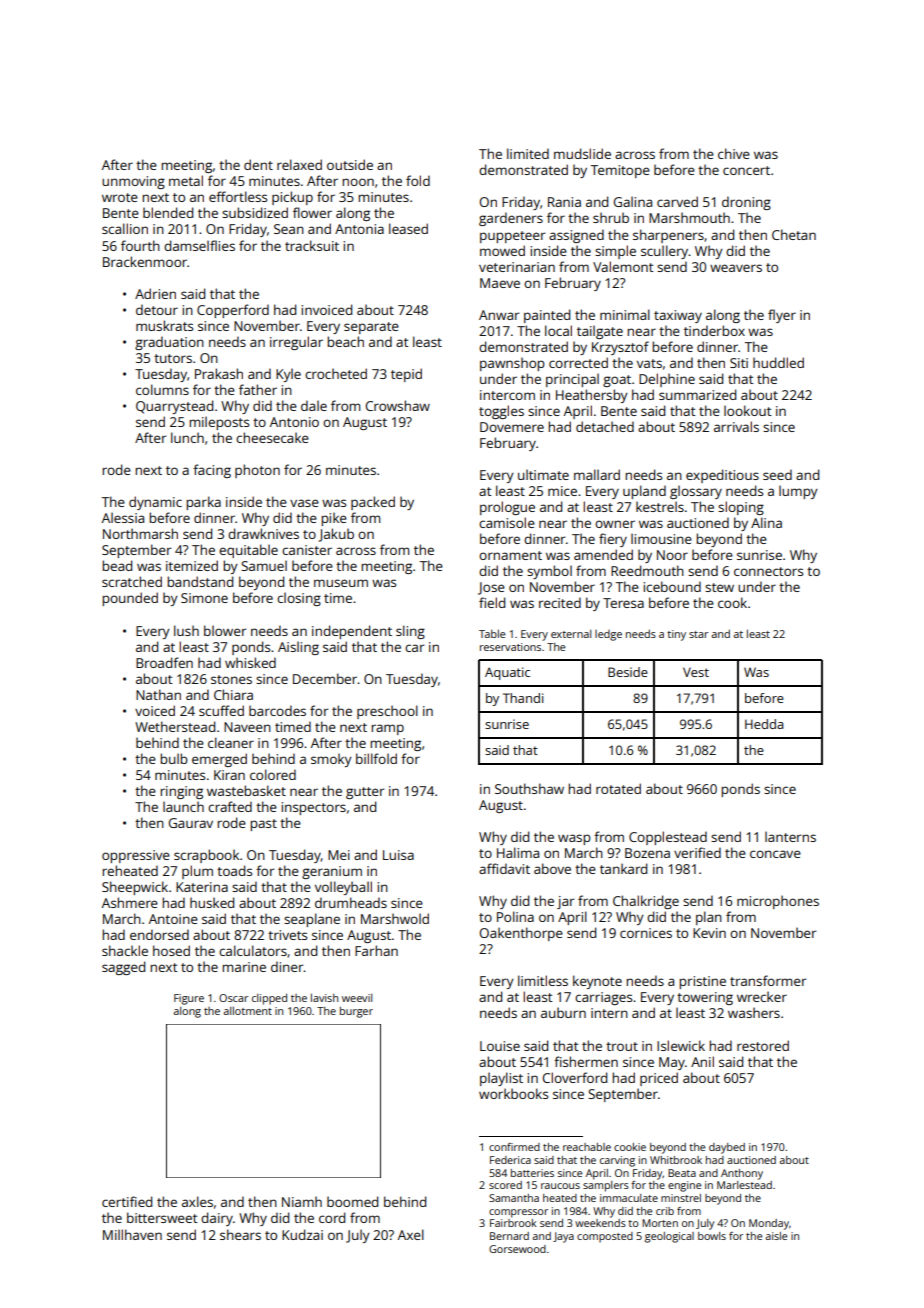 The image size is (924, 1308). Describe the element at coordinates (736, 268) in the screenshot. I see `weavers` at that location.
